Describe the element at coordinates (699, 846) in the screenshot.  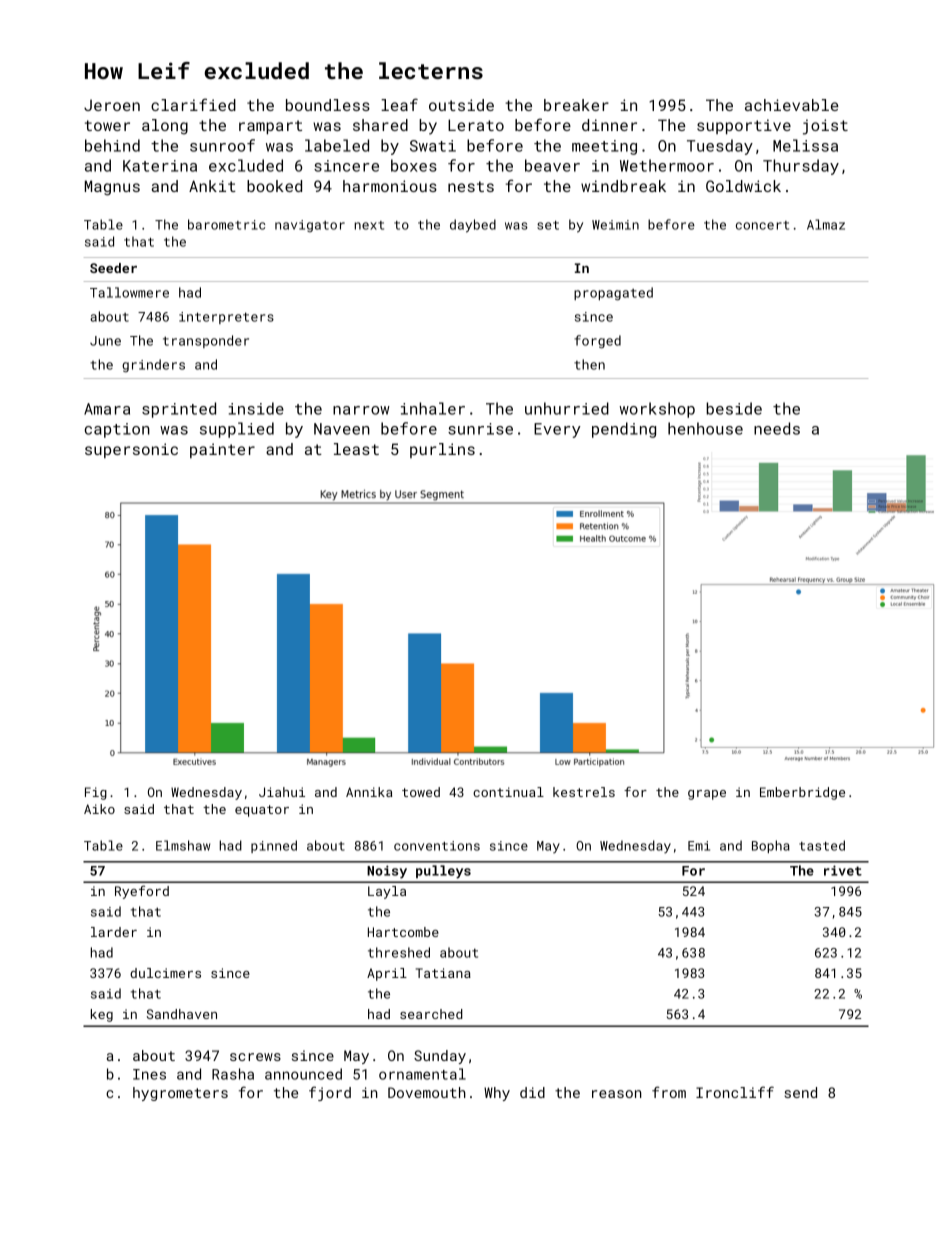
I see `Emi` at that location.
